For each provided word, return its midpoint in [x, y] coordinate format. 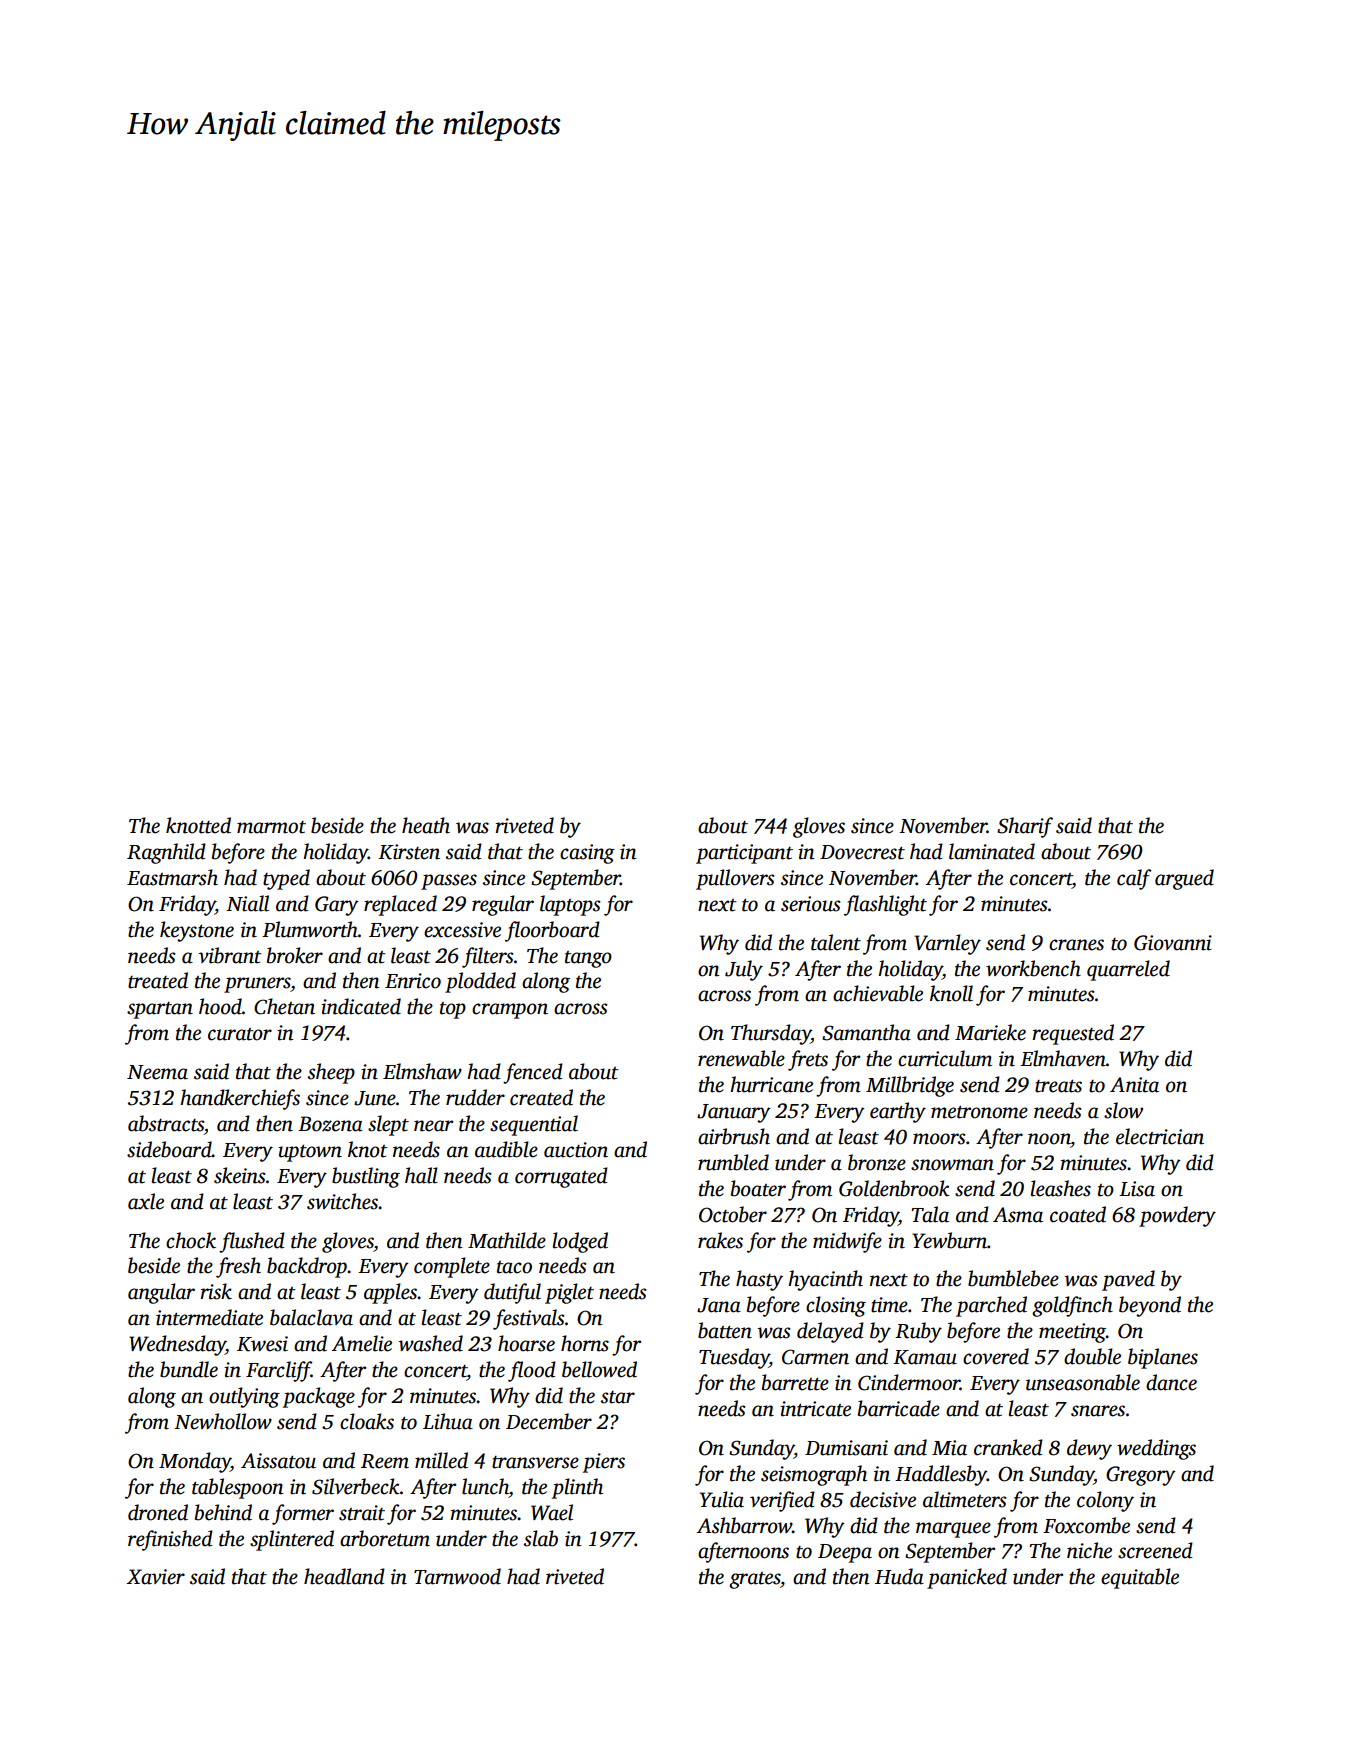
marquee [953, 1530]
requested [1073, 1034]
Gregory [1141, 1476]
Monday [195, 1462]
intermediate [209, 1317]
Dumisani [846, 1448]
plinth [577, 1488]
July [744, 970]
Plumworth [310, 929]
